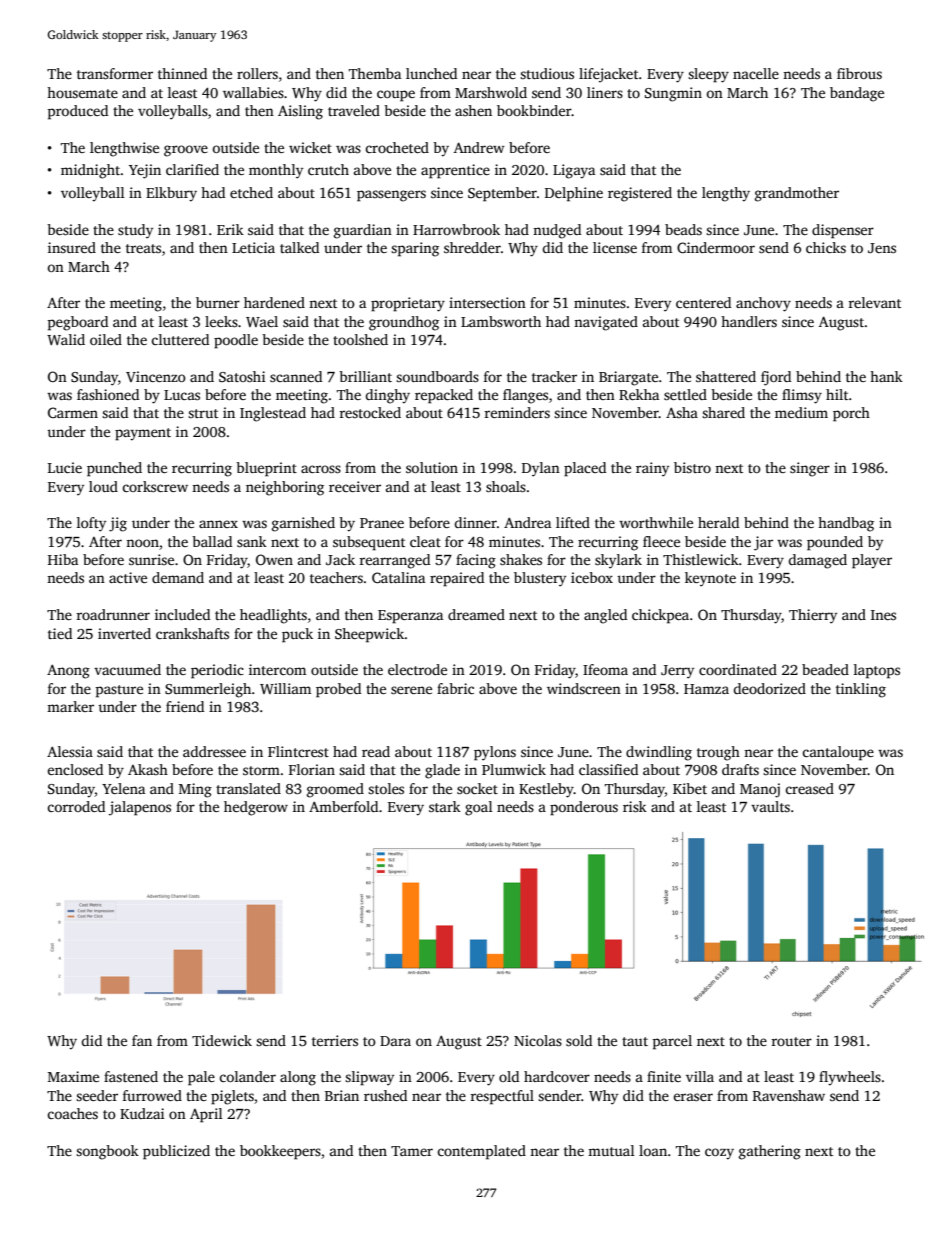 The width and height of the page is (952, 1233). I want to click on studious, so click(547, 73).
